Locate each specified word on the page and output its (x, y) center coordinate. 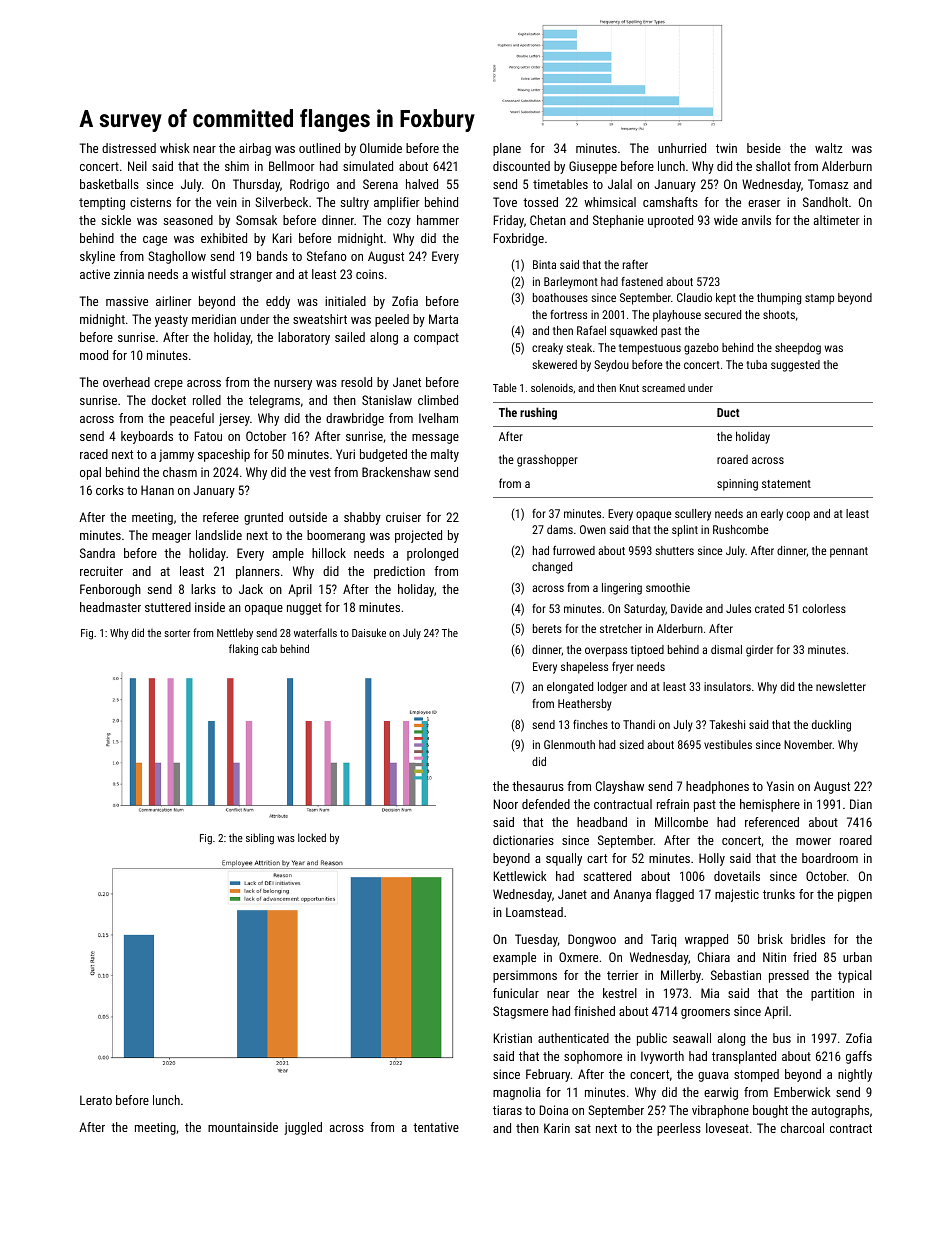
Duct (728, 412)
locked (312, 837)
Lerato (96, 1100)
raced (94, 454)
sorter (177, 633)
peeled (392, 320)
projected (418, 536)
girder (759, 651)
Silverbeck (281, 202)
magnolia (517, 1093)
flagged (674, 895)
